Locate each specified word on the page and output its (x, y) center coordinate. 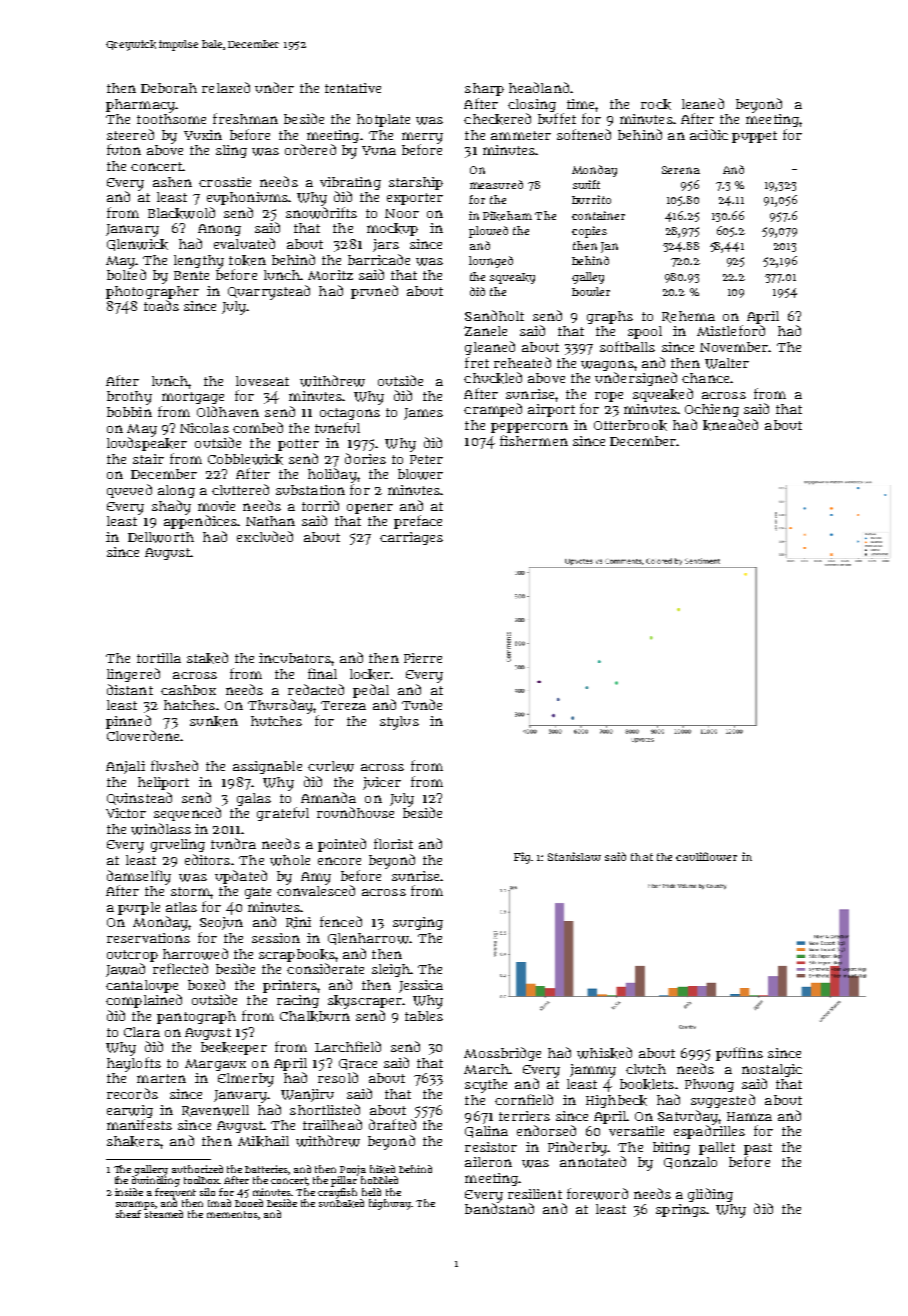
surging (418, 923)
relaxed (226, 87)
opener (370, 508)
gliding (710, 1195)
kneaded (730, 425)
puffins (739, 1054)
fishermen (534, 440)
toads (161, 305)
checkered (497, 119)
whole (290, 860)
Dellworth (161, 537)
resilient (535, 1194)
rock (656, 104)
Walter (727, 363)
